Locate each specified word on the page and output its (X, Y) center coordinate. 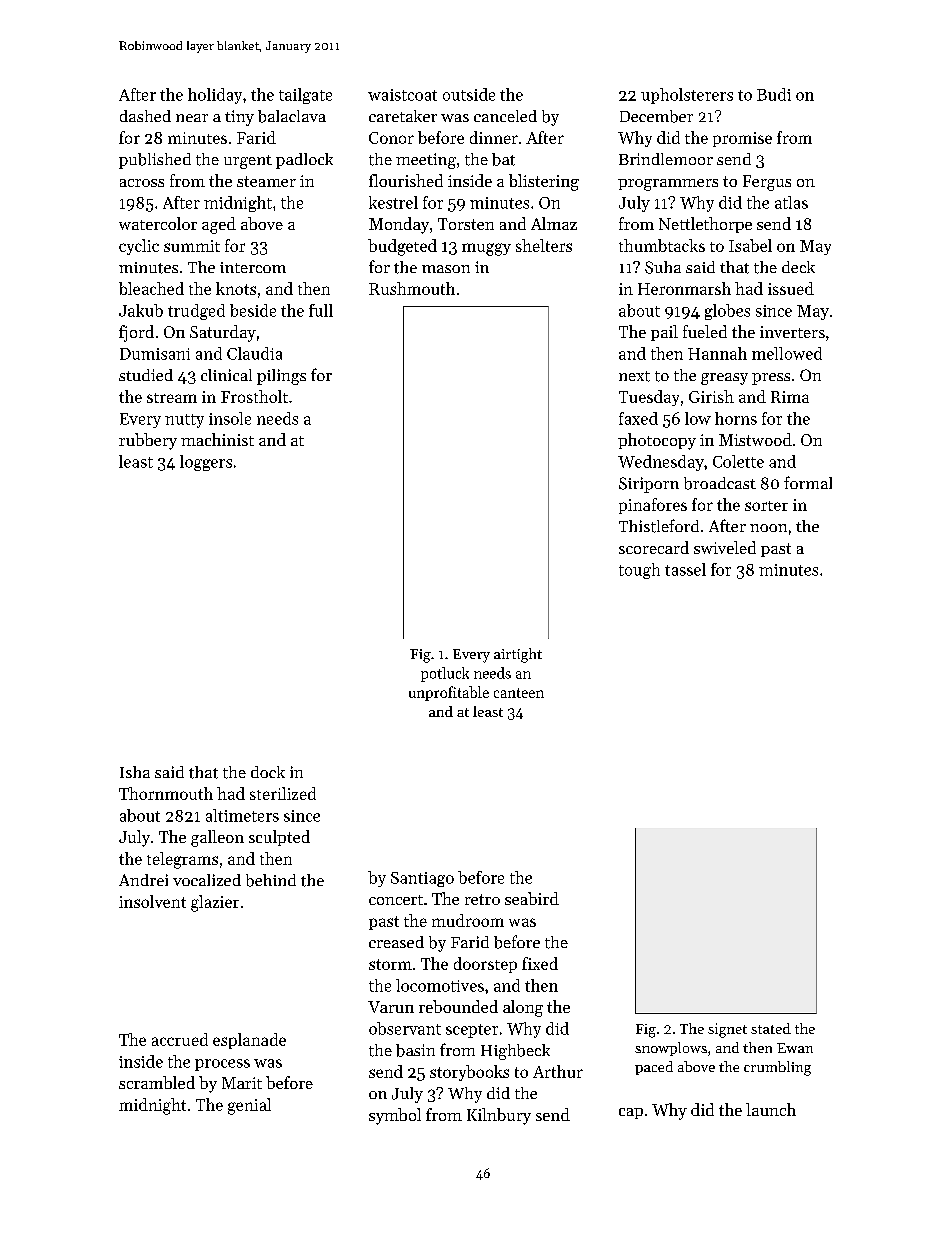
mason (446, 269)
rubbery (148, 441)
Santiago (422, 879)
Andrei (143, 880)
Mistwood (755, 439)
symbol (395, 1116)
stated (771, 1028)
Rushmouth (412, 288)
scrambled (157, 1082)
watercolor (158, 223)
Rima (790, 397)
